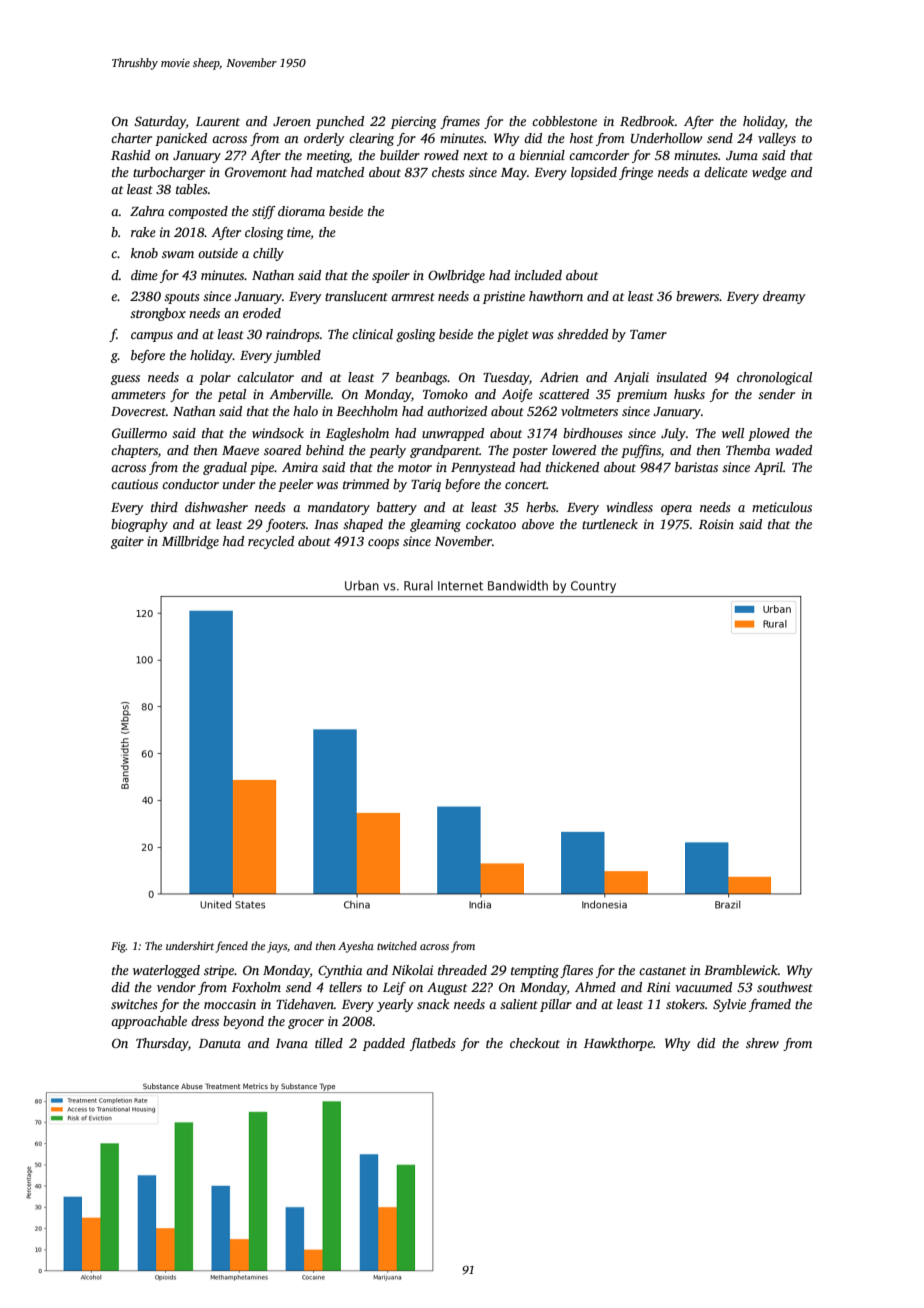 The height and width of the image is (1308, 924). I want to click on twitched, so click(397, 945).
